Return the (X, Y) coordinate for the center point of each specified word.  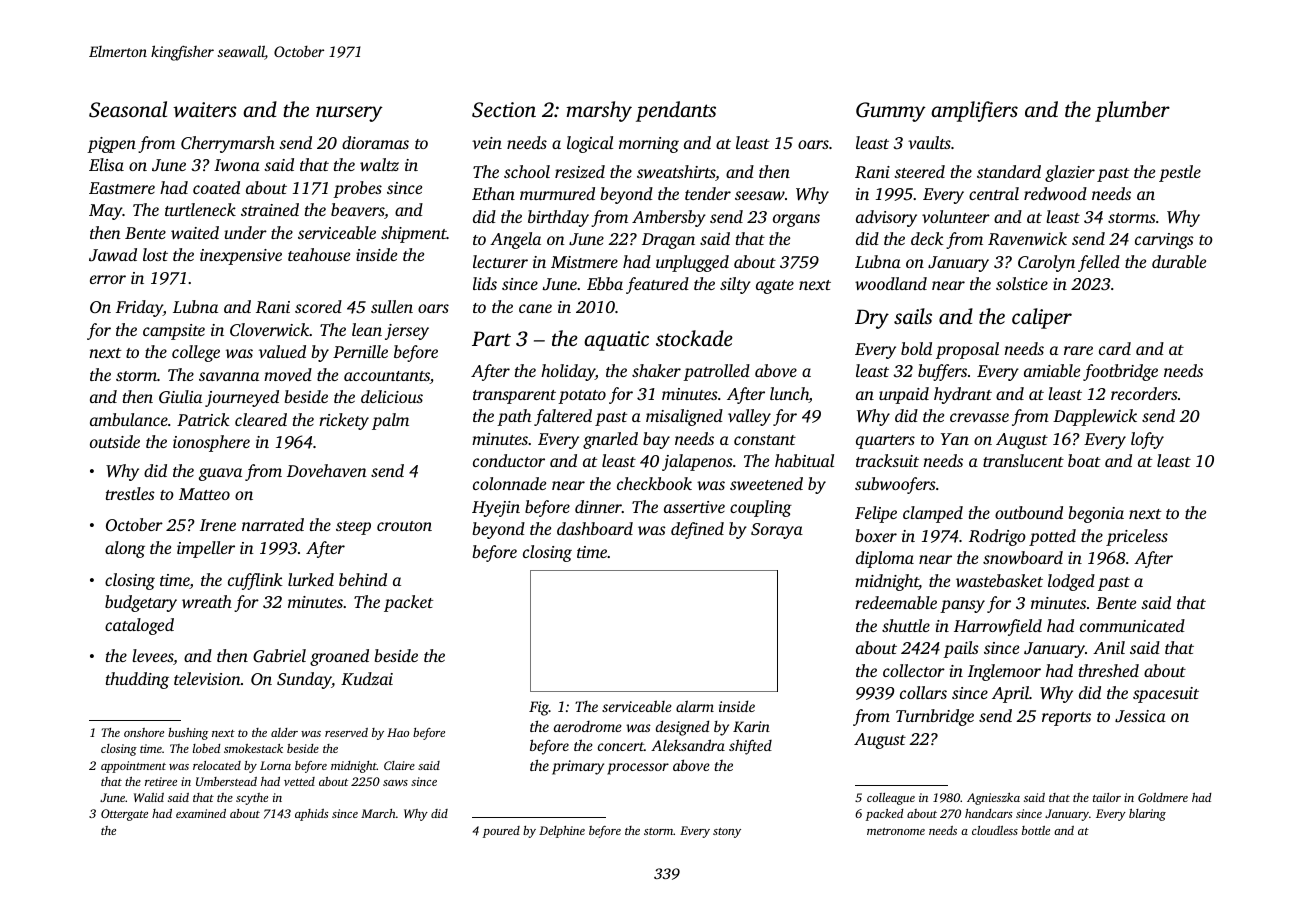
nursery (349, 114)
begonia (1096, 514)
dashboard (595, 528)
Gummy (891, 112)
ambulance (129, 419)
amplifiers (974, 111)
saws (395, 783)
